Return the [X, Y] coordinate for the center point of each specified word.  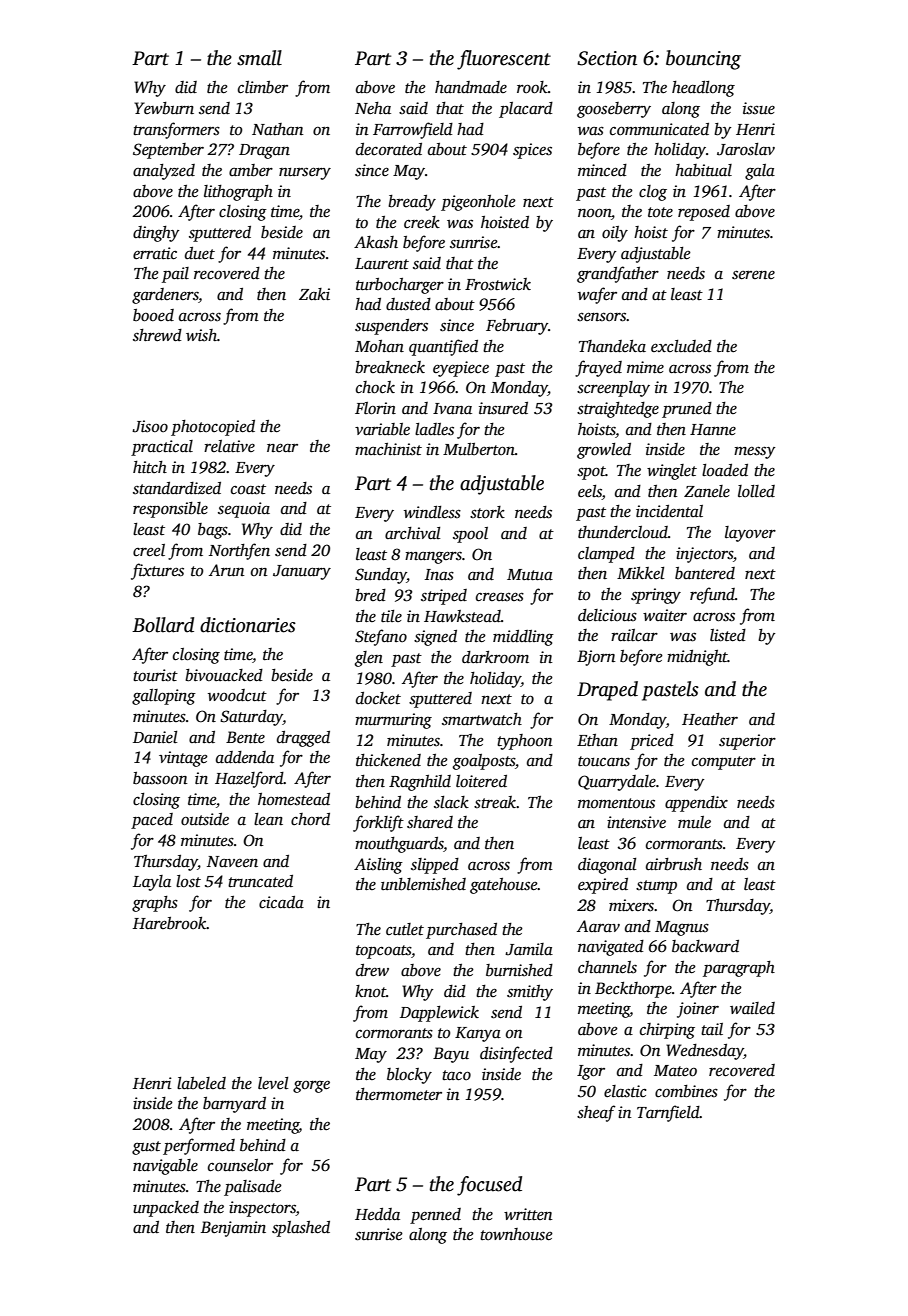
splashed [301, 1229]
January [302, 572]
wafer [597, 295]
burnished [519, 970]
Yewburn [164, 108]
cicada [281, 902]
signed [435, 638]
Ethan [597, 740]
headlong [703, 89]
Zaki [314, 294]
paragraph [739, 969]
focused [489, 1186]
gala [760, 172]
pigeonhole [478, 203]
